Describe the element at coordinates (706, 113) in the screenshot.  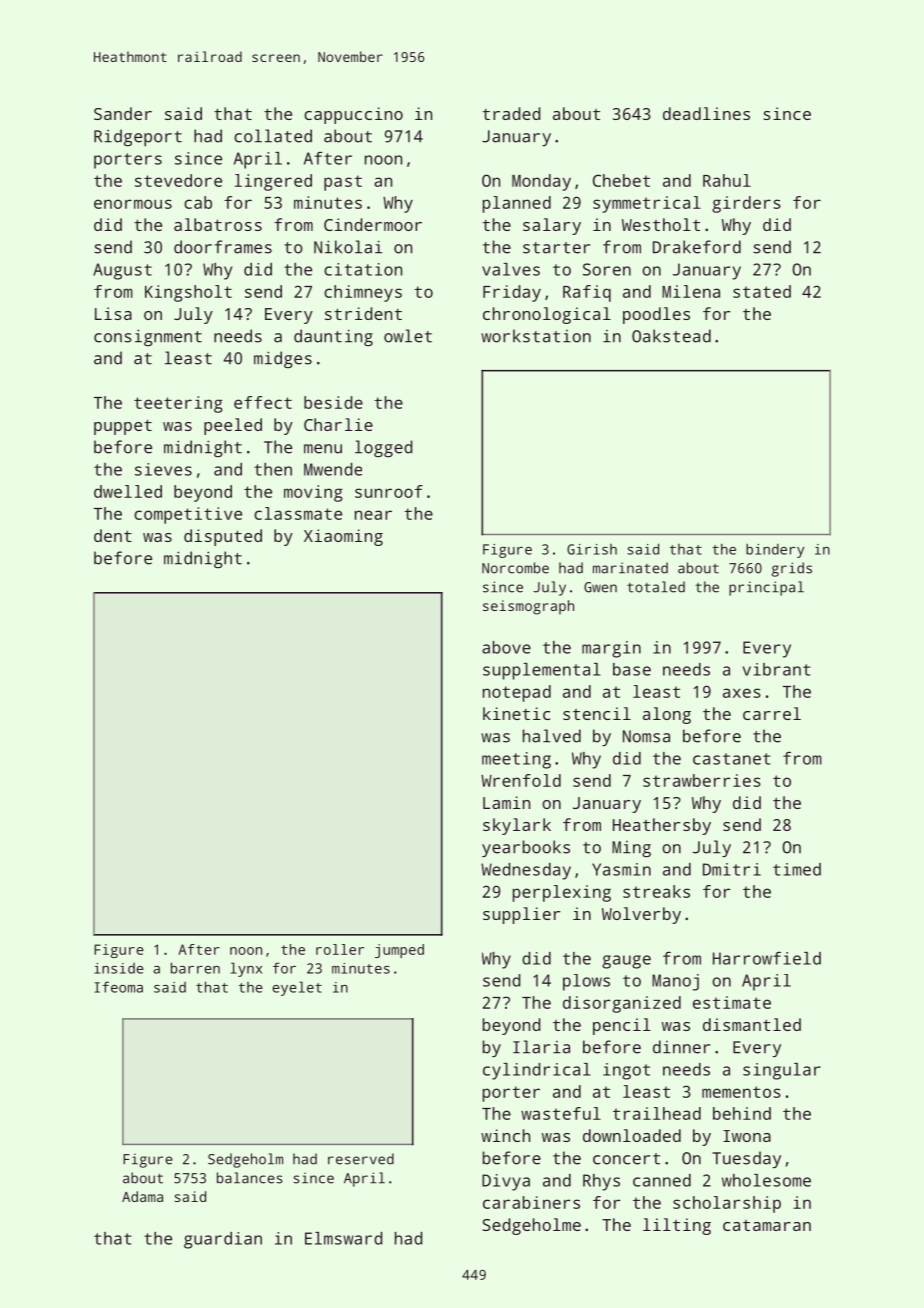
I see `deadlines` at that location.
